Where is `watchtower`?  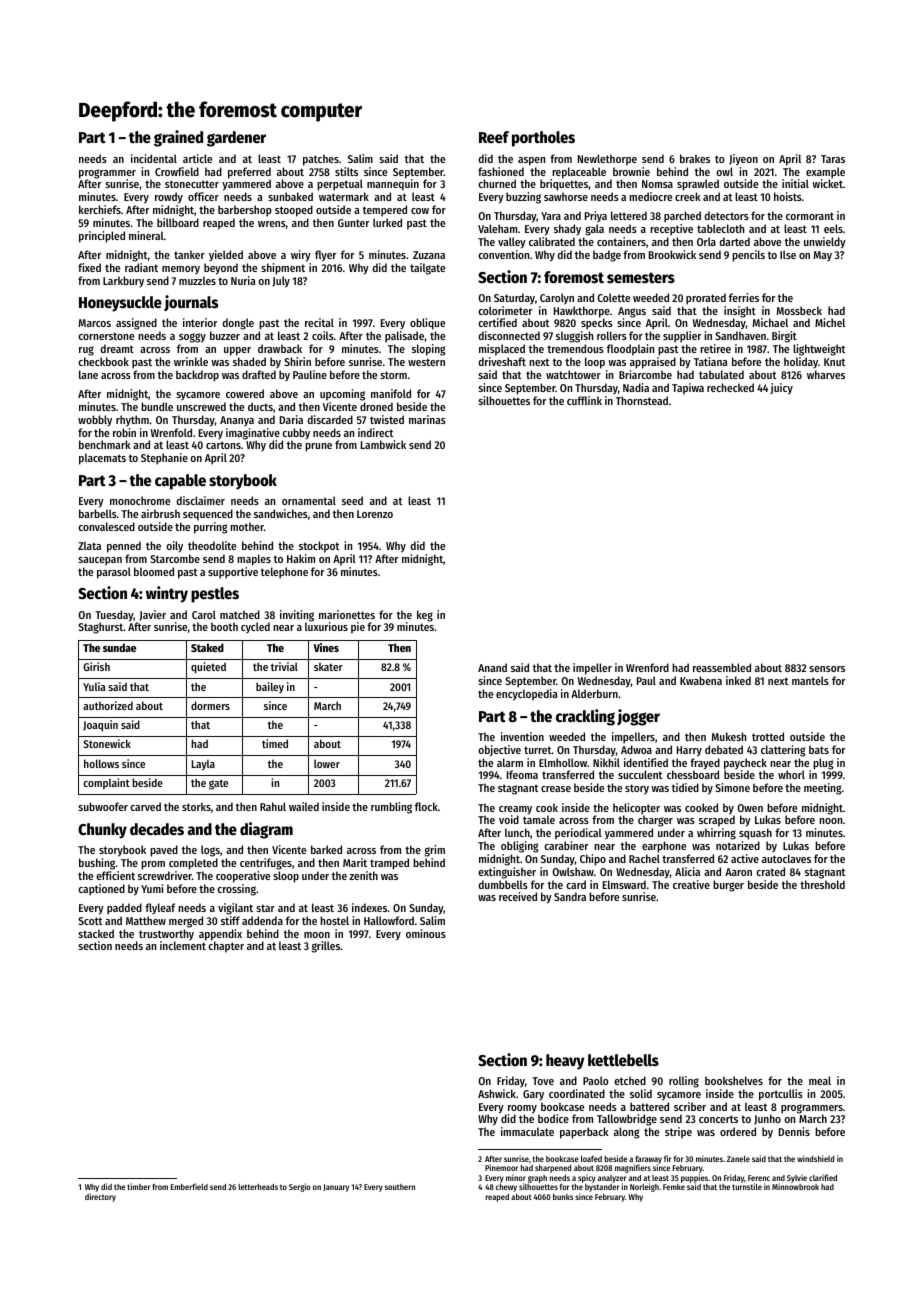 watchtower is located at coordinates (573, 374).
